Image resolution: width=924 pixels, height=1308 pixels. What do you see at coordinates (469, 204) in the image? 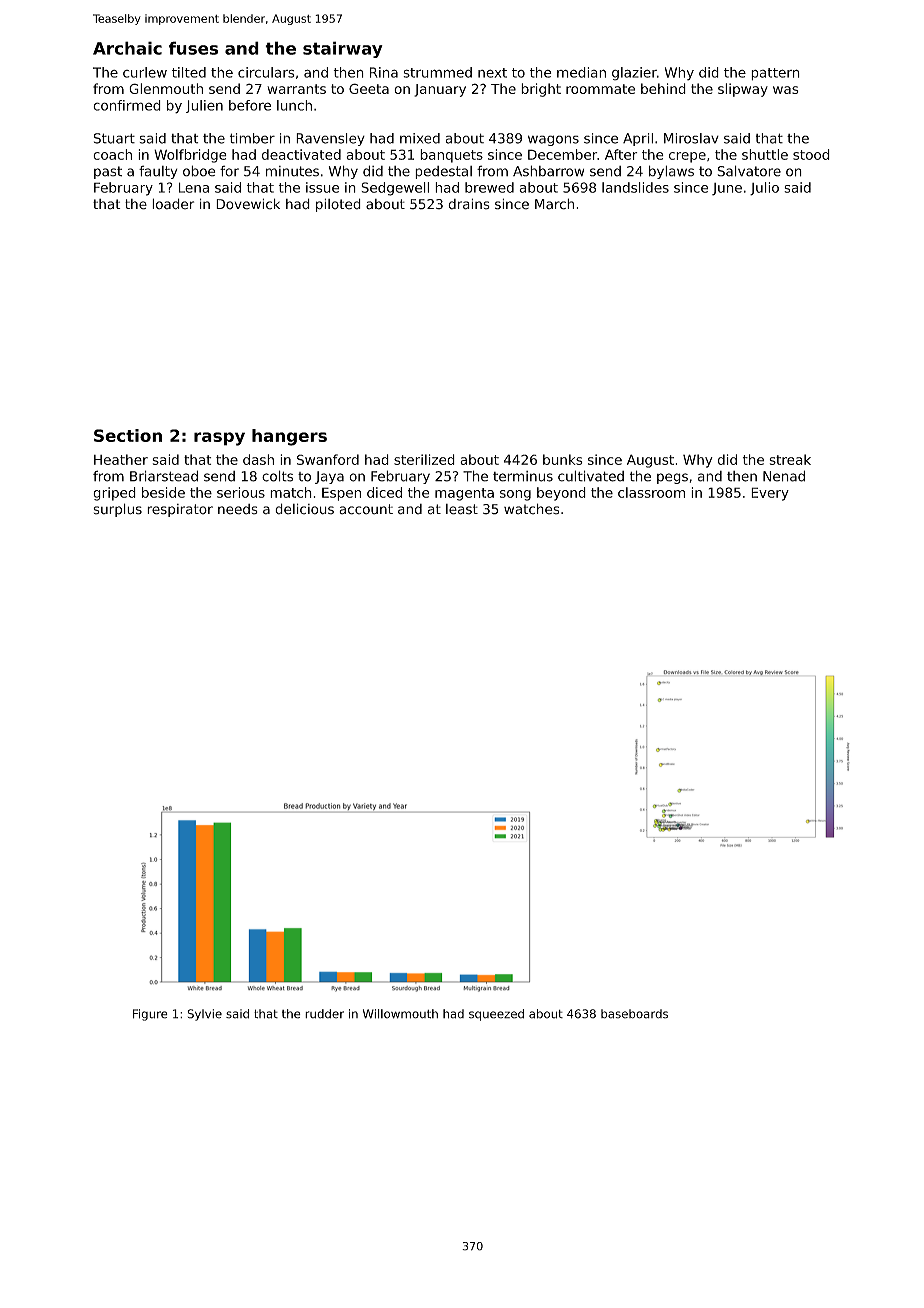
I see `drains` at bounding box center [469, 204].
